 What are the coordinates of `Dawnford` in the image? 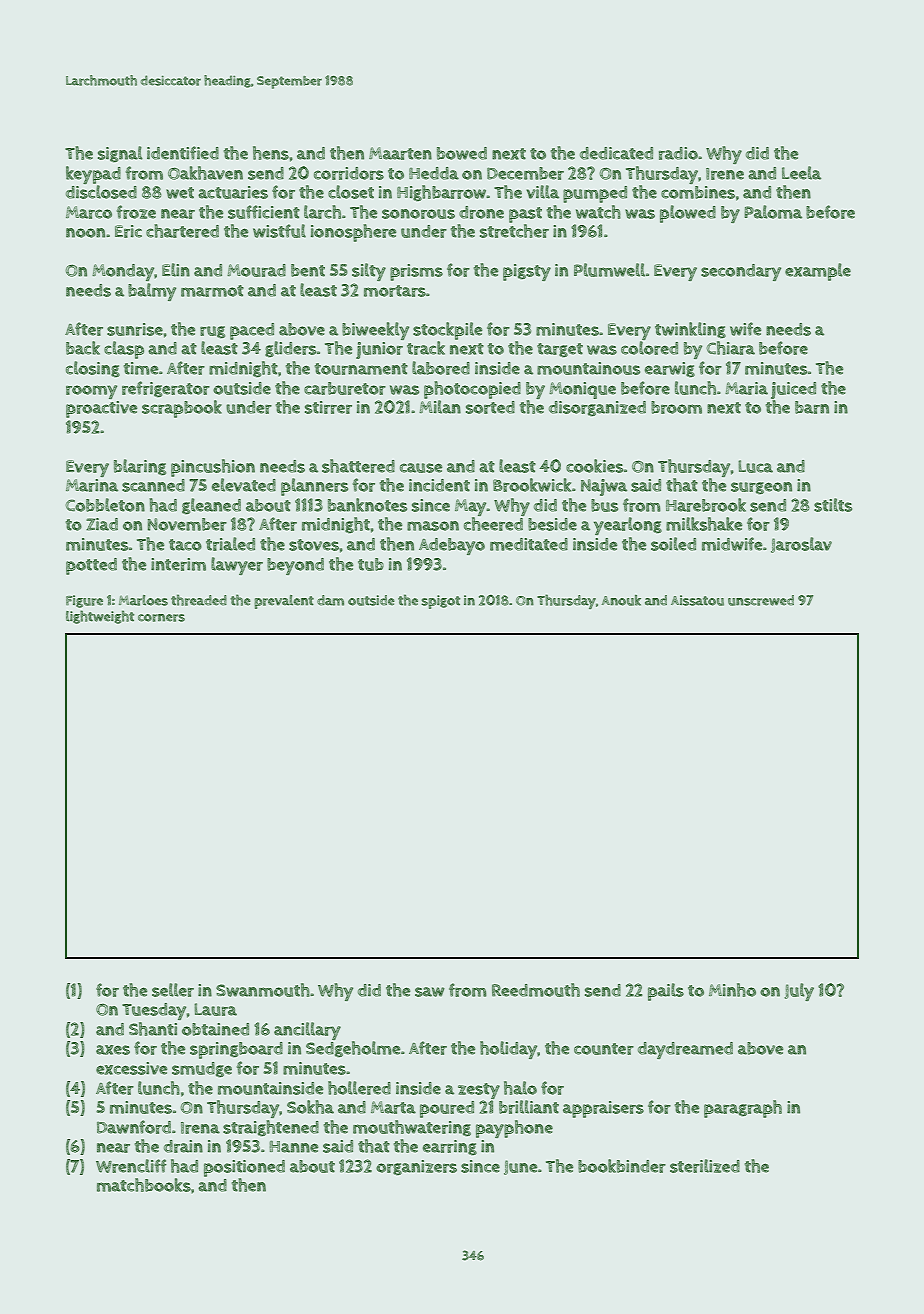 It's located at (134, 1127).
